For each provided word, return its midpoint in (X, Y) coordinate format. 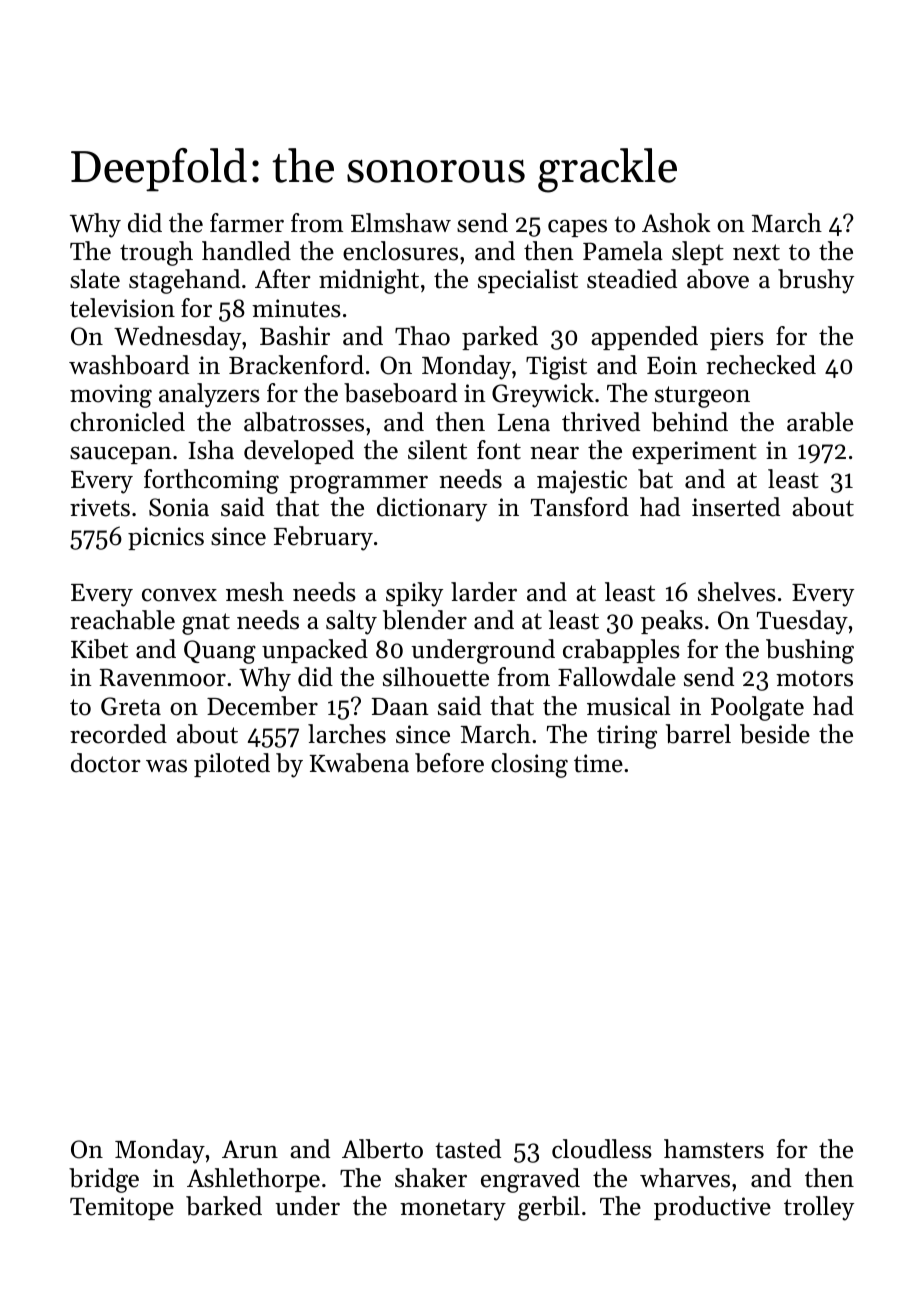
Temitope (122, 1208)
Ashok (676, 223)
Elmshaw (401, 223)
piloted (232, 765)
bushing (810, 651)
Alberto (382, 1149)
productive (712, 1208)
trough (156, 253)
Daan (400, 706)
